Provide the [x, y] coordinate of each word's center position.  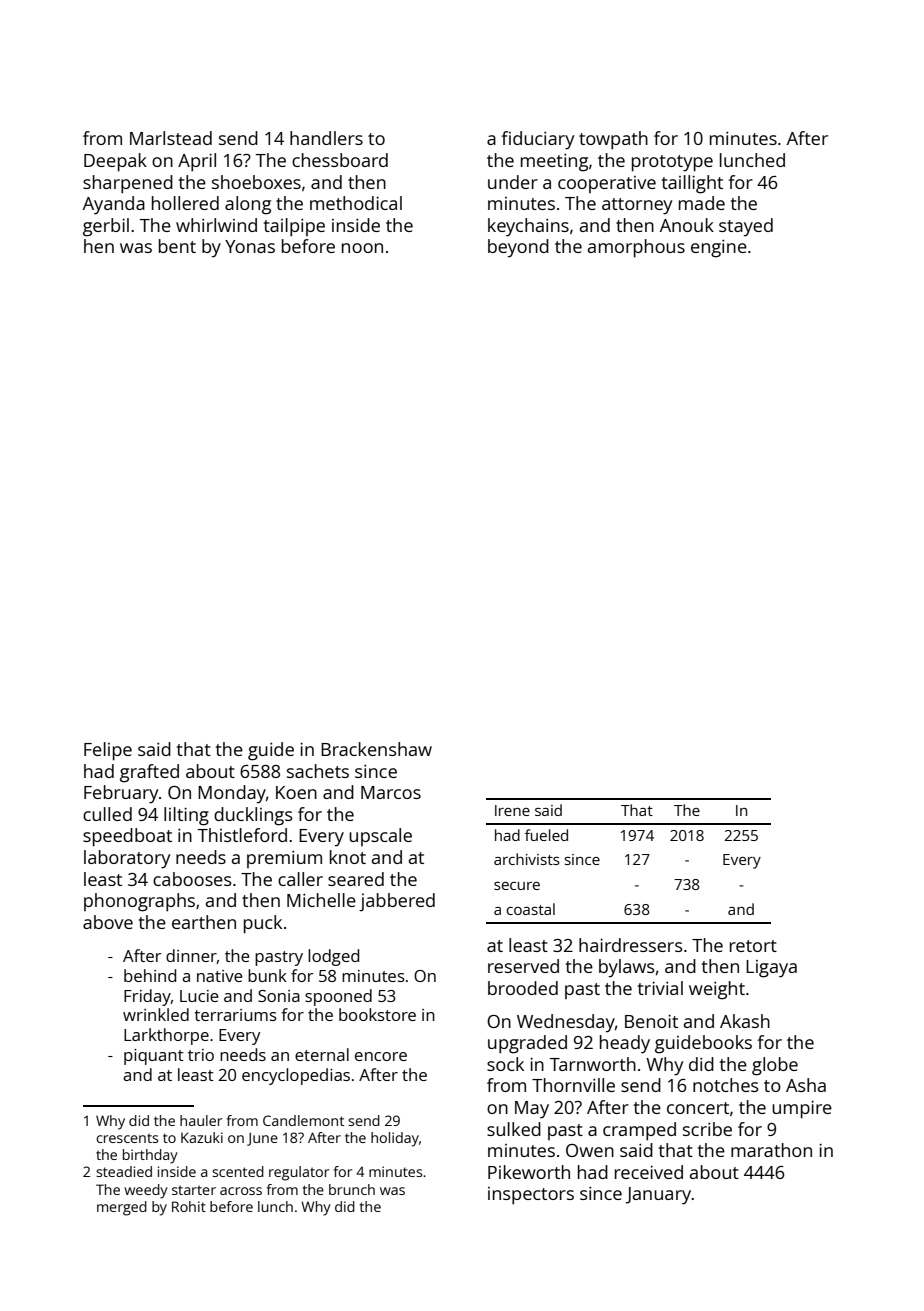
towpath [613, 140]
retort [753, 946]
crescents [127, 1138]
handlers [326, 138]
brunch [352, 1189]
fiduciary [537, 140]
